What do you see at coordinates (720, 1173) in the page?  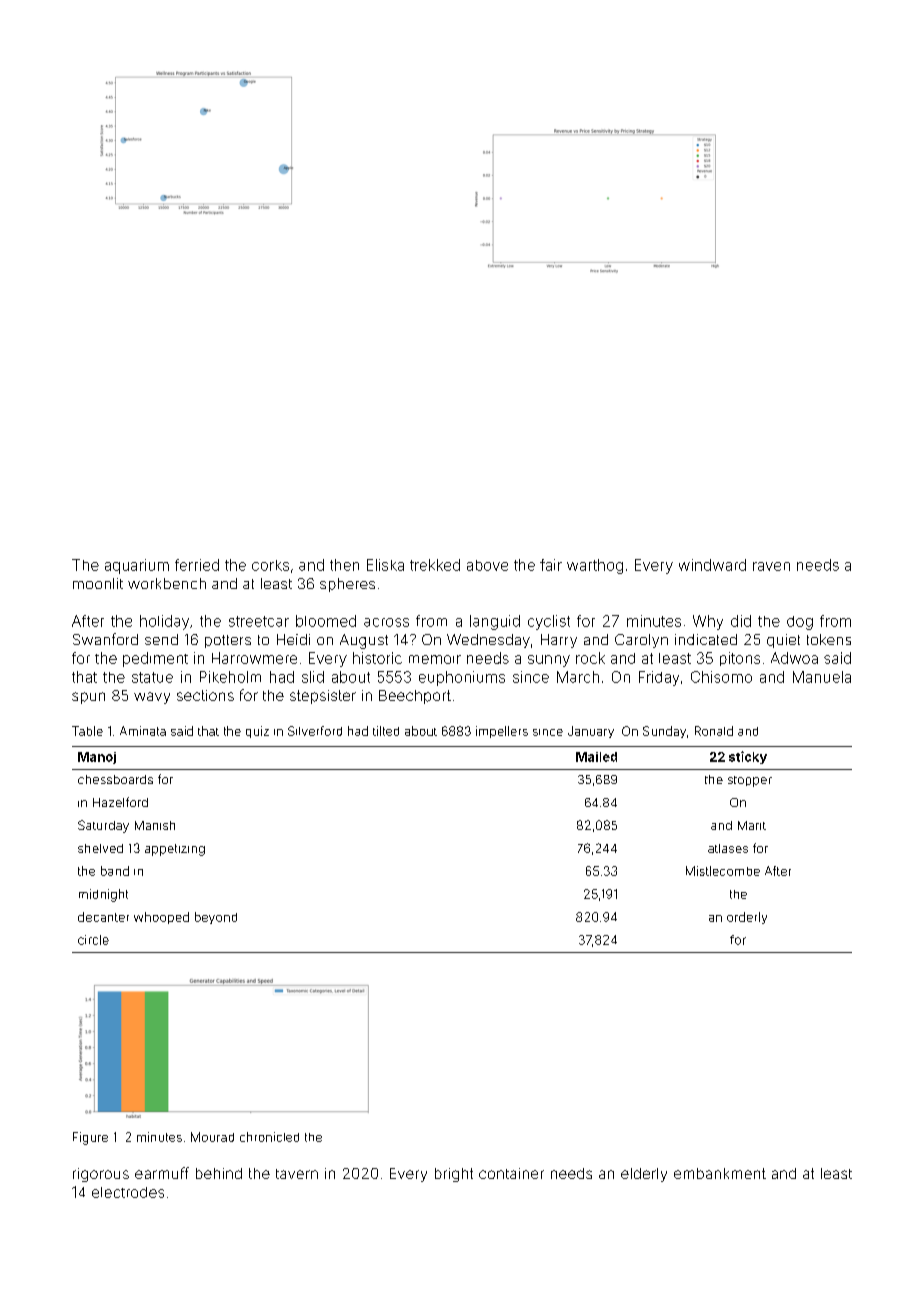 I see `embankment` at bounding box center [720, 1173].
